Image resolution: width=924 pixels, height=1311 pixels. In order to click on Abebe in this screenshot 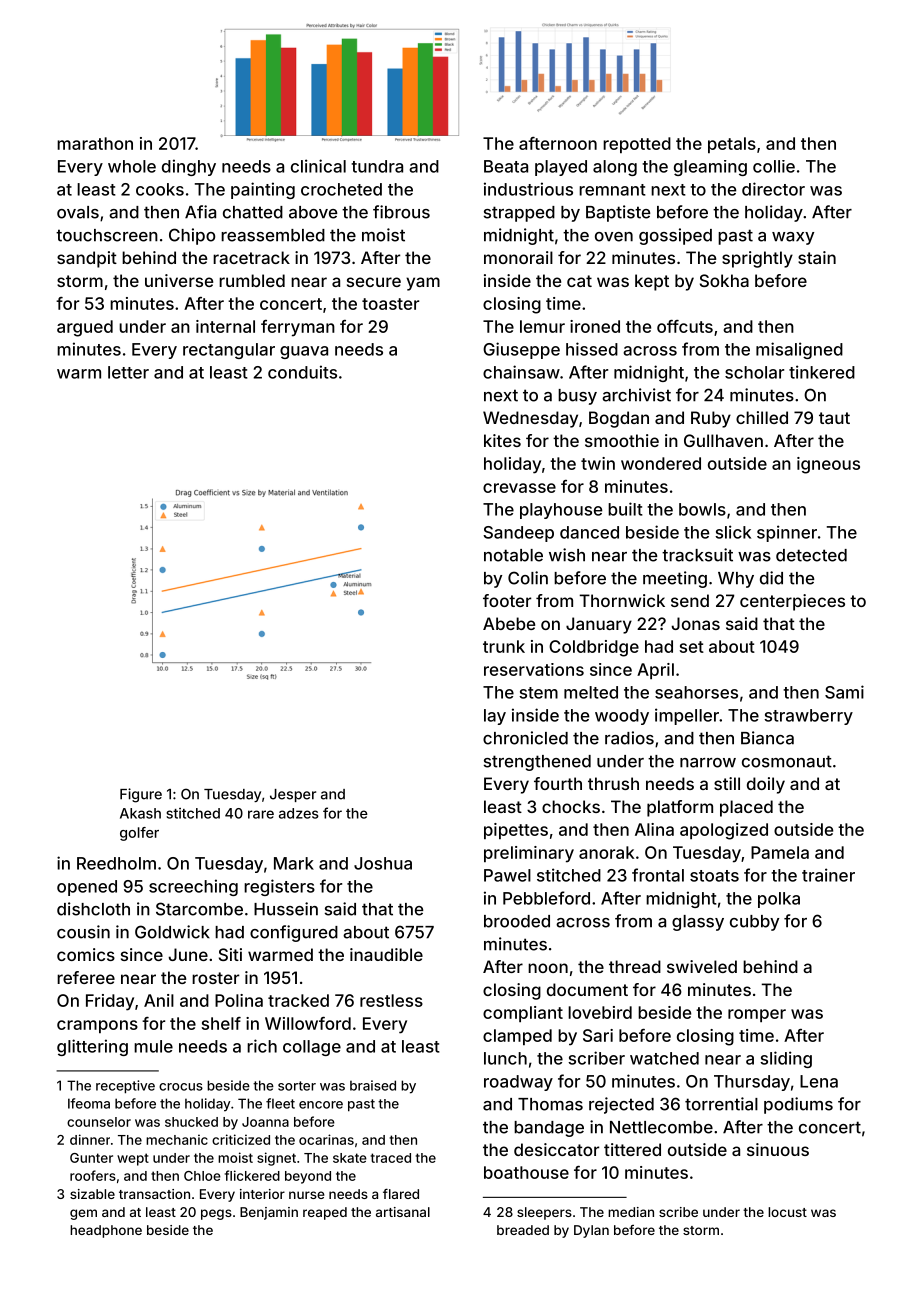, I will do `click(509, 623)`.
